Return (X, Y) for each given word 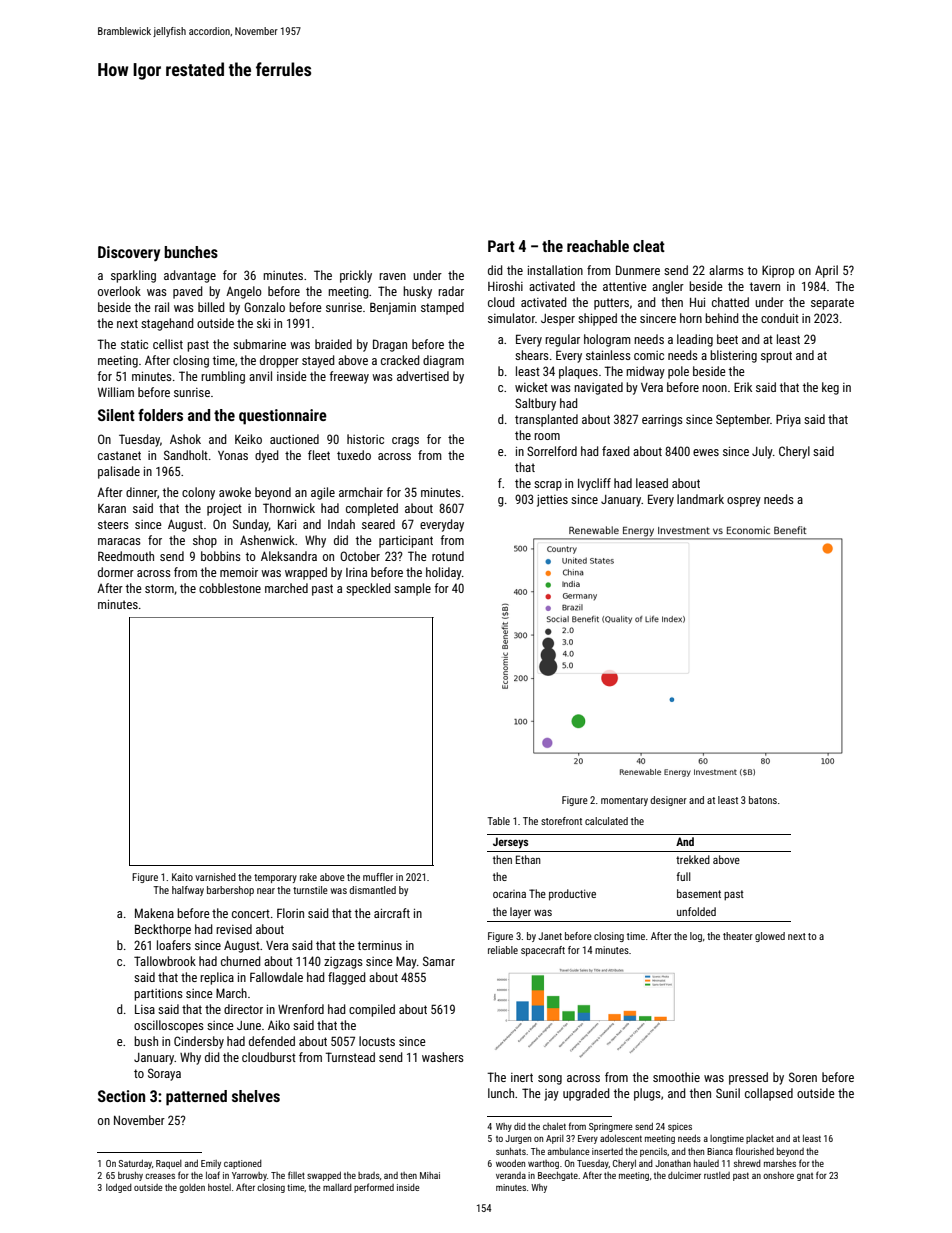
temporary (275, 878)
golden (192, 1188)
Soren (803, 1077)
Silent (116, 415)
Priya (788, 420)
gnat (805, 1177)
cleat (649, 246)
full (684, 876)
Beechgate (558, 1176)
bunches (191, 252)
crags (405, 442)
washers (443, 1057)
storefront (561, 821)
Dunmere (638, 270)
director (243, 1009)
